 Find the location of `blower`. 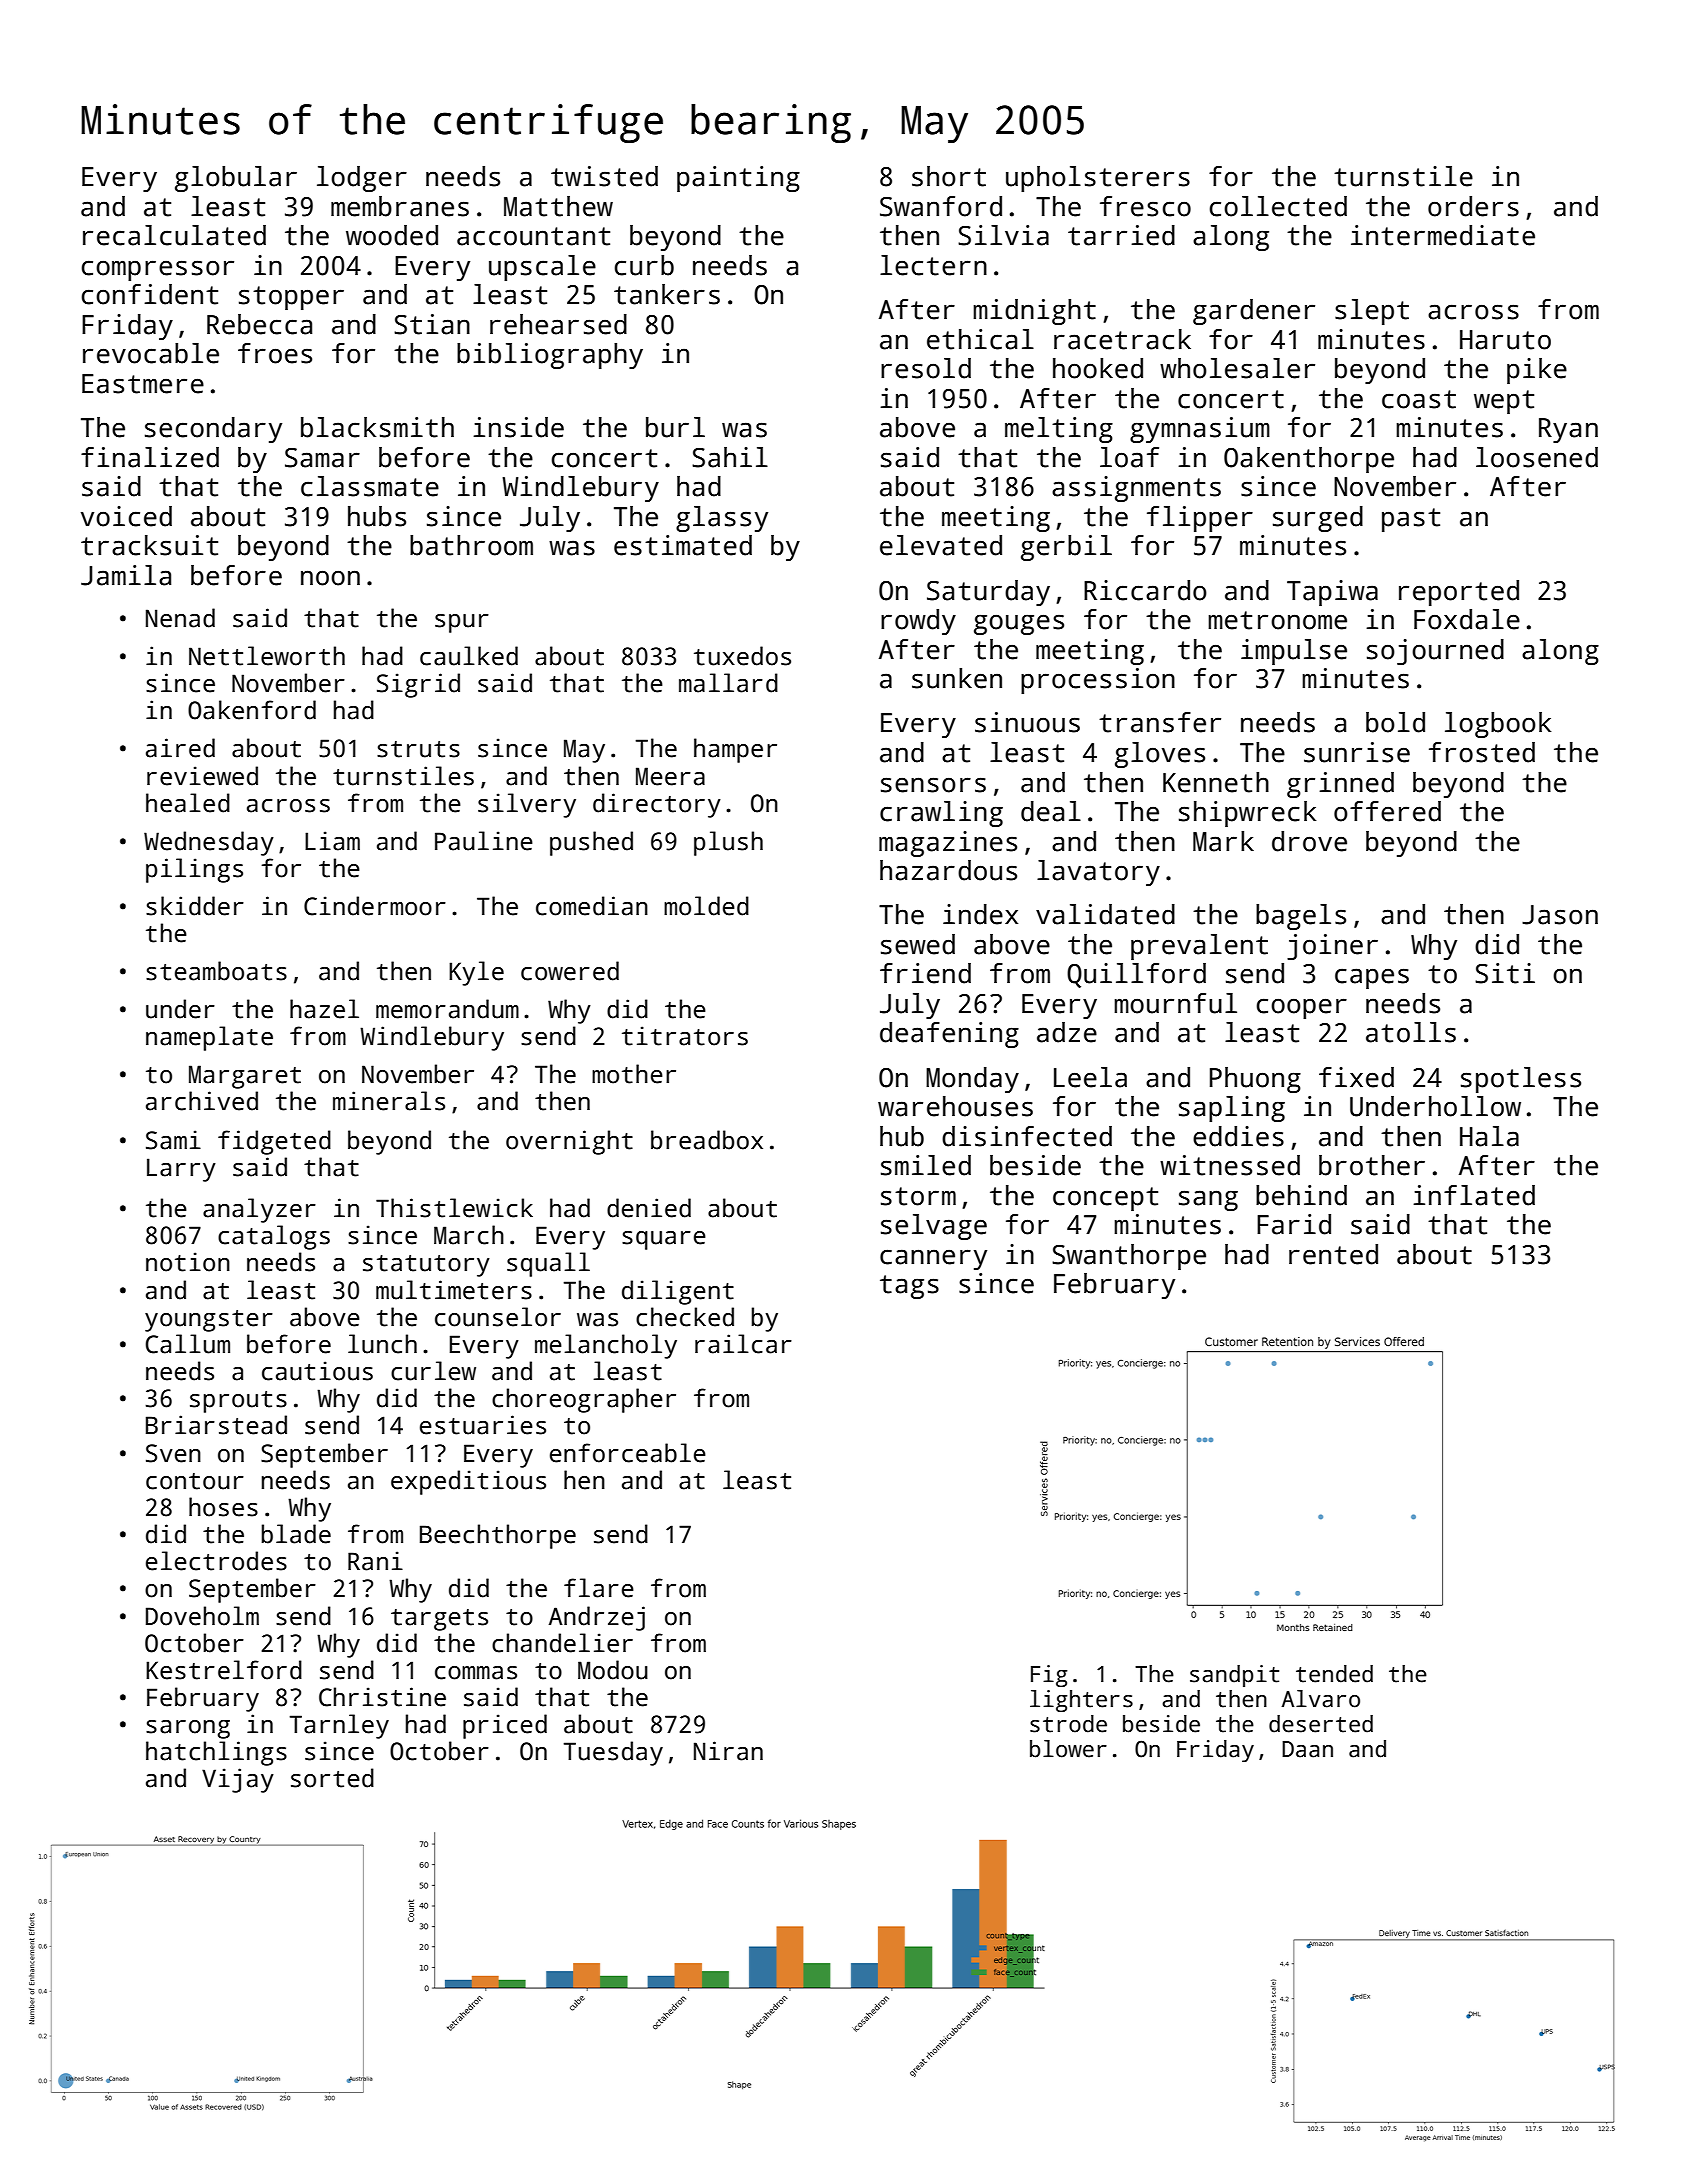

blower is located at coordinates (1068, 1749).
